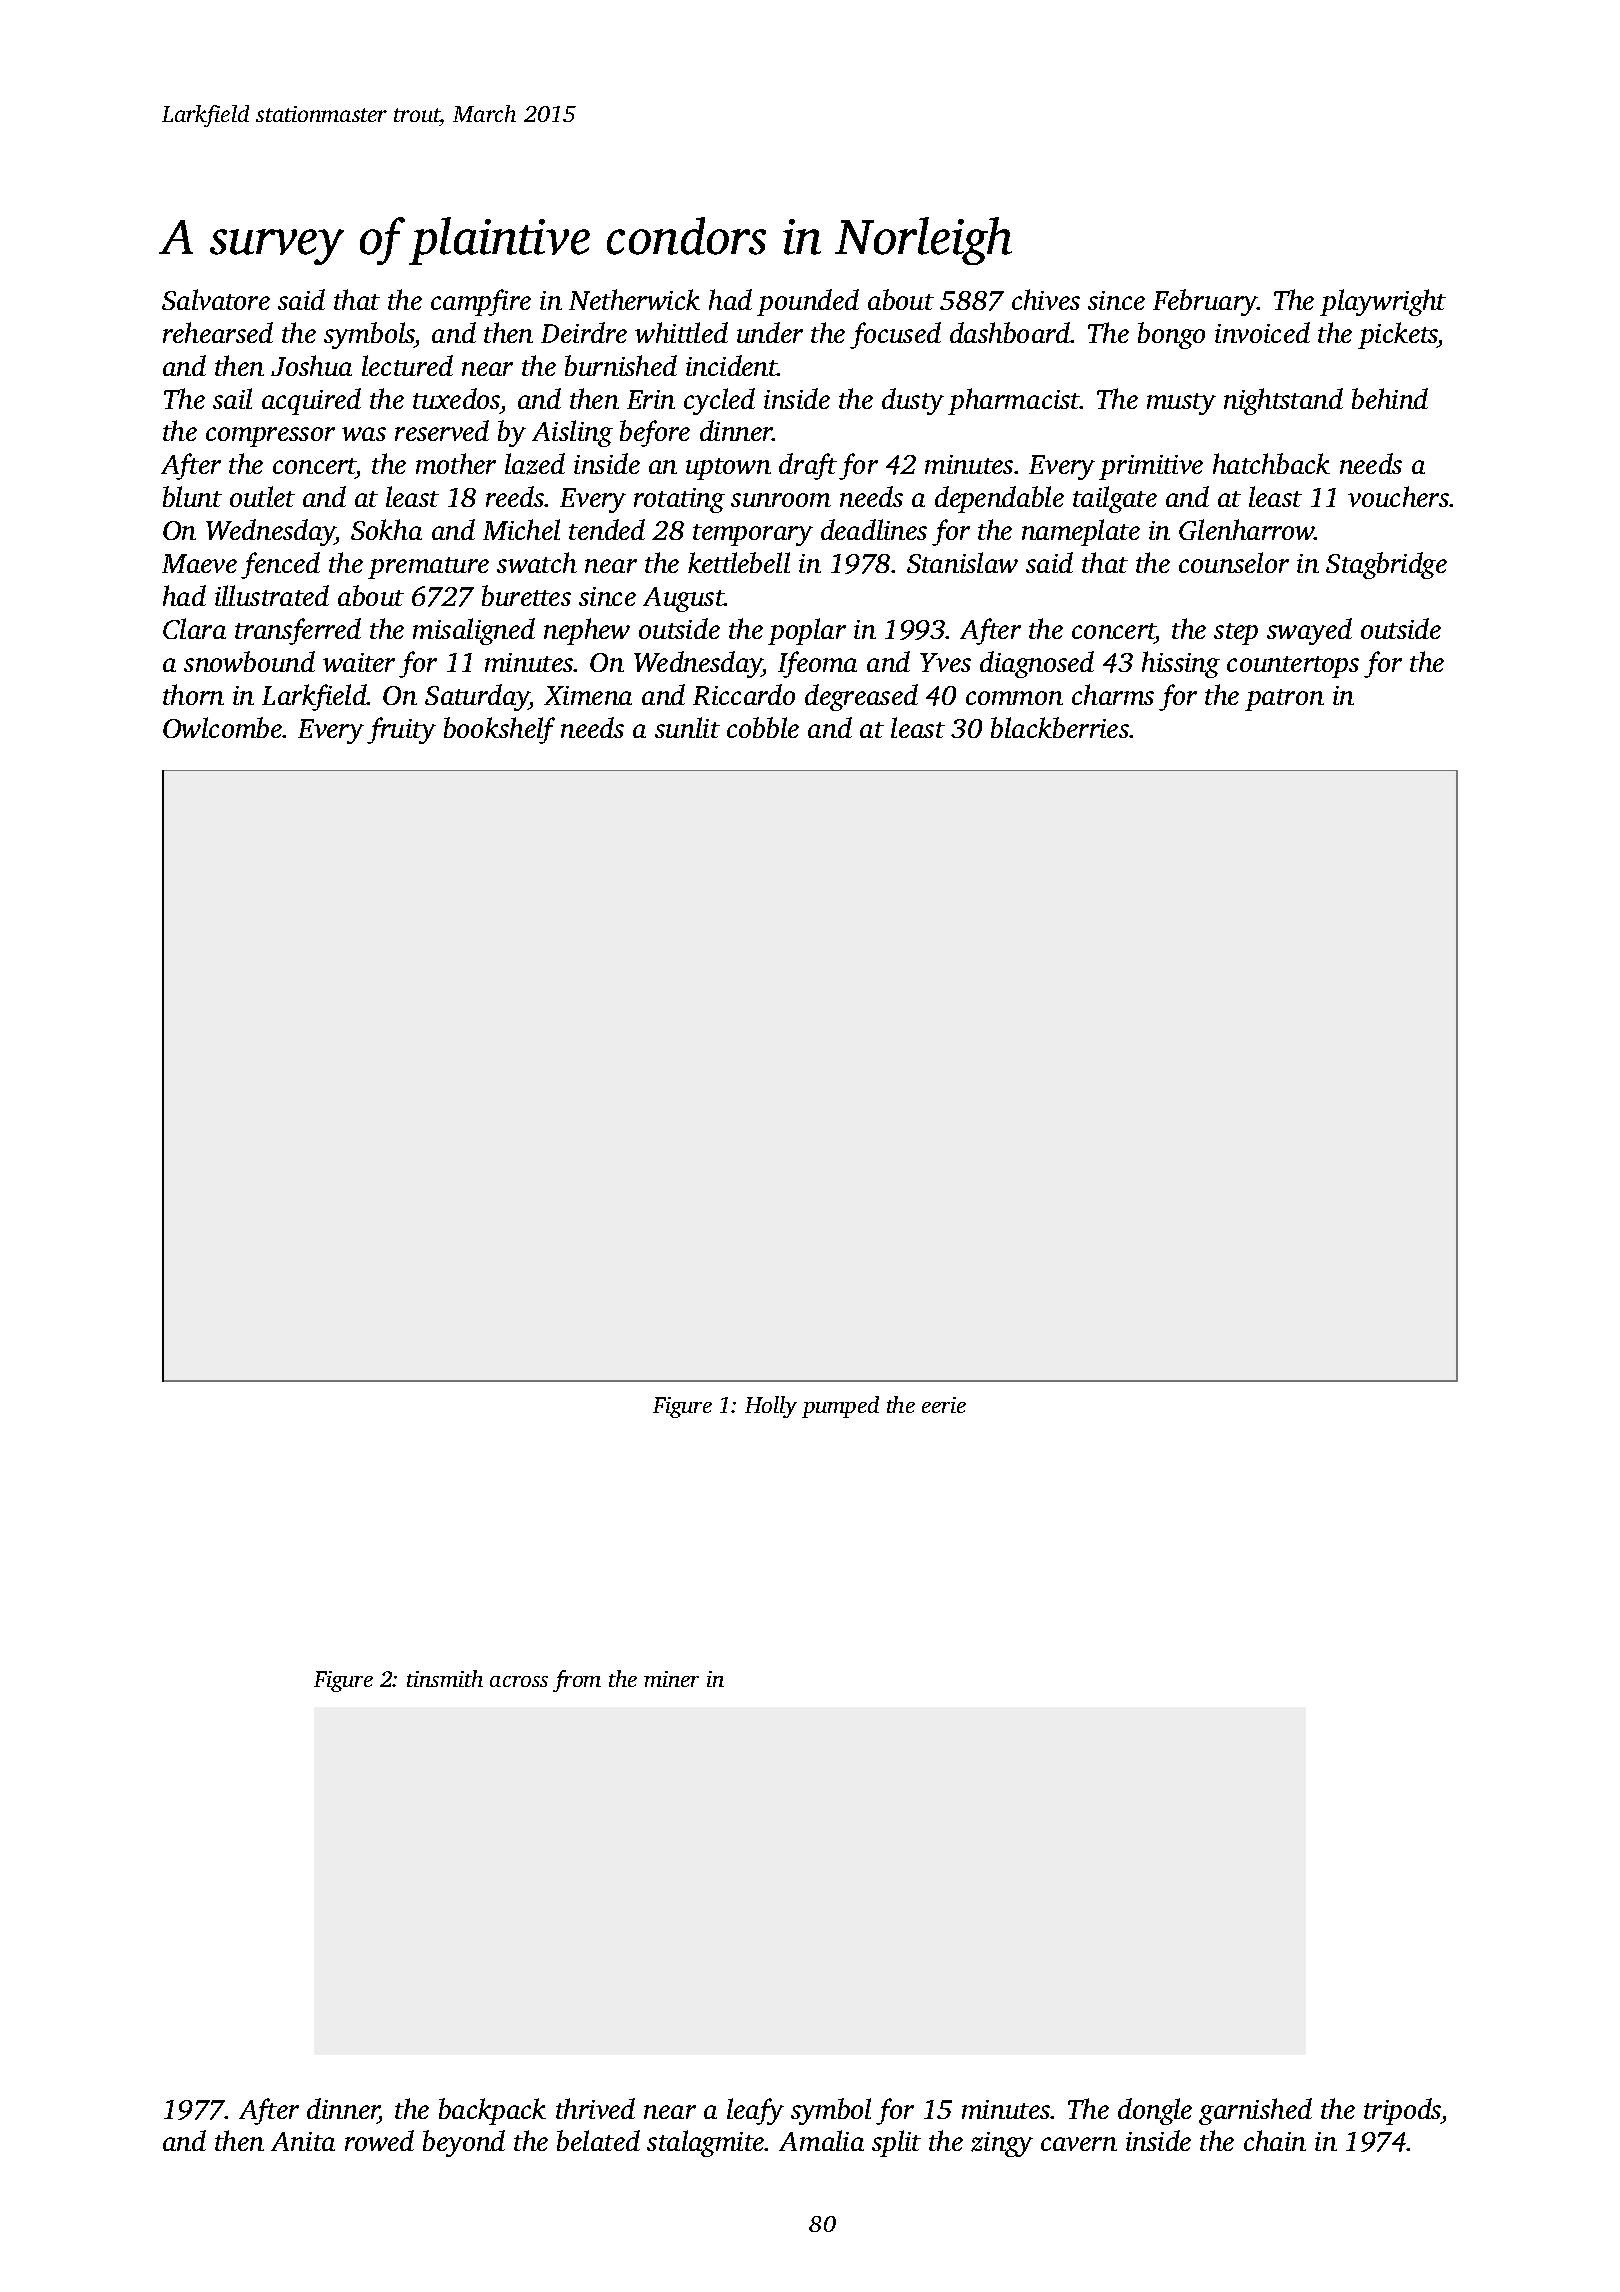 Image resolution: width=1620 pixels, height=2292 pixels. What do you see at coordinates (944, 1405) in the image?
I see `eerie` at bounding box center [944, 1405].
